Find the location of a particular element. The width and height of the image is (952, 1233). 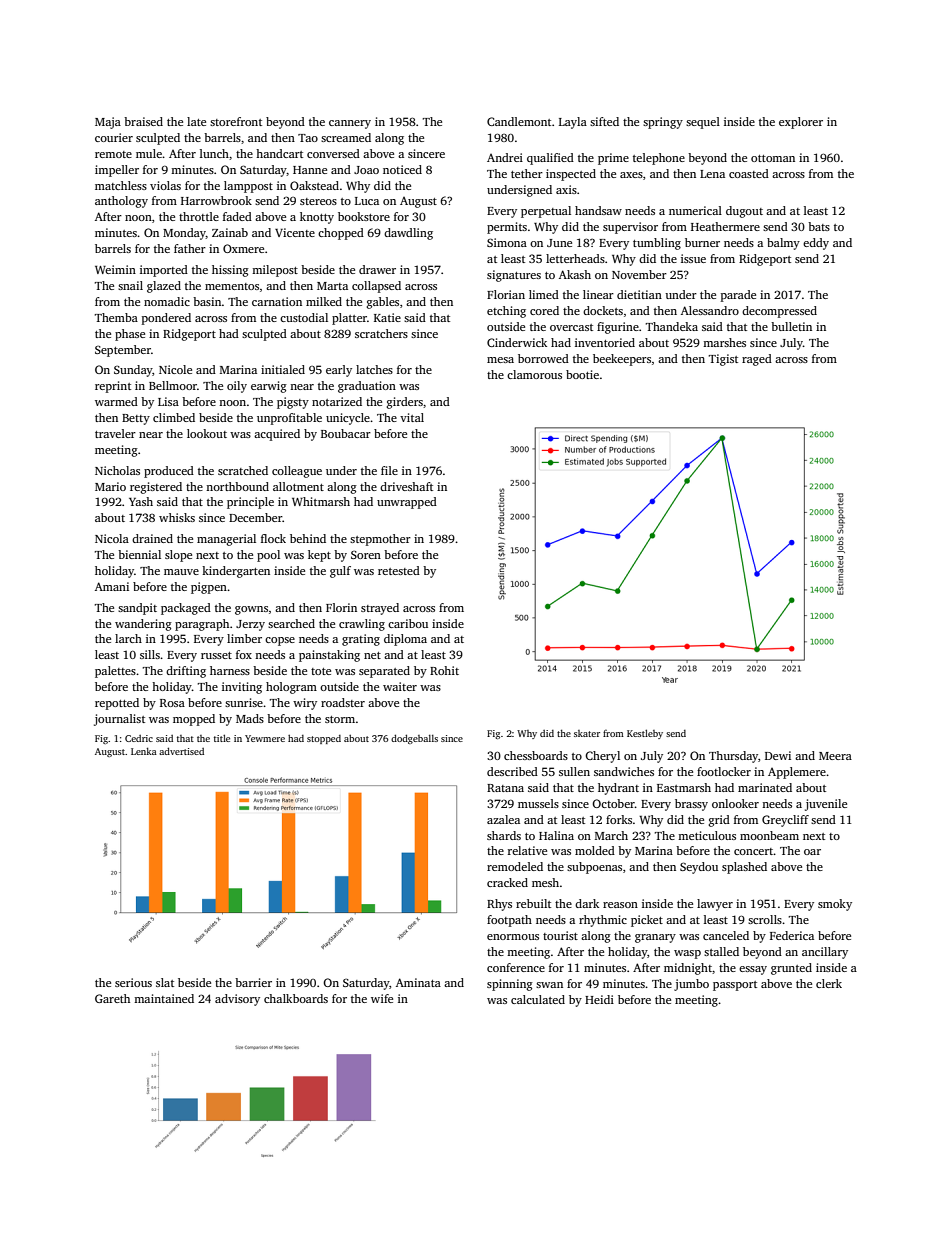

strayed is located at coordinates (380, 609).
